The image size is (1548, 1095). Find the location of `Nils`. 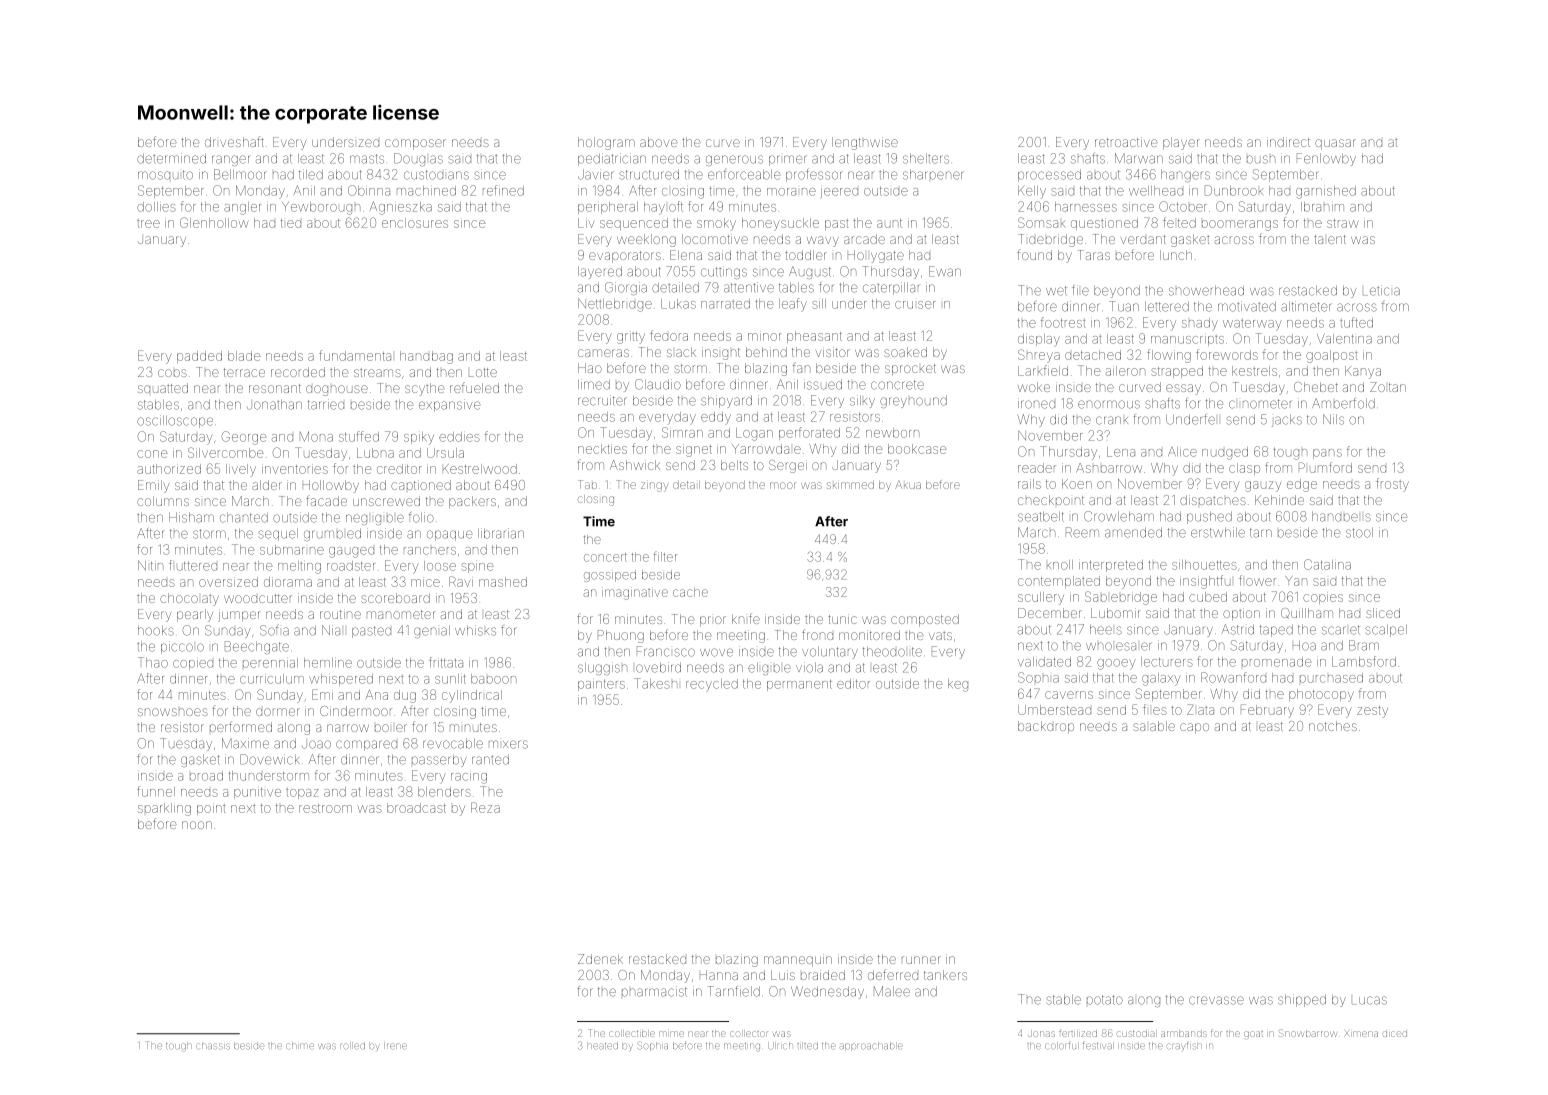

Nils is located at coordinates (1333, 419).
